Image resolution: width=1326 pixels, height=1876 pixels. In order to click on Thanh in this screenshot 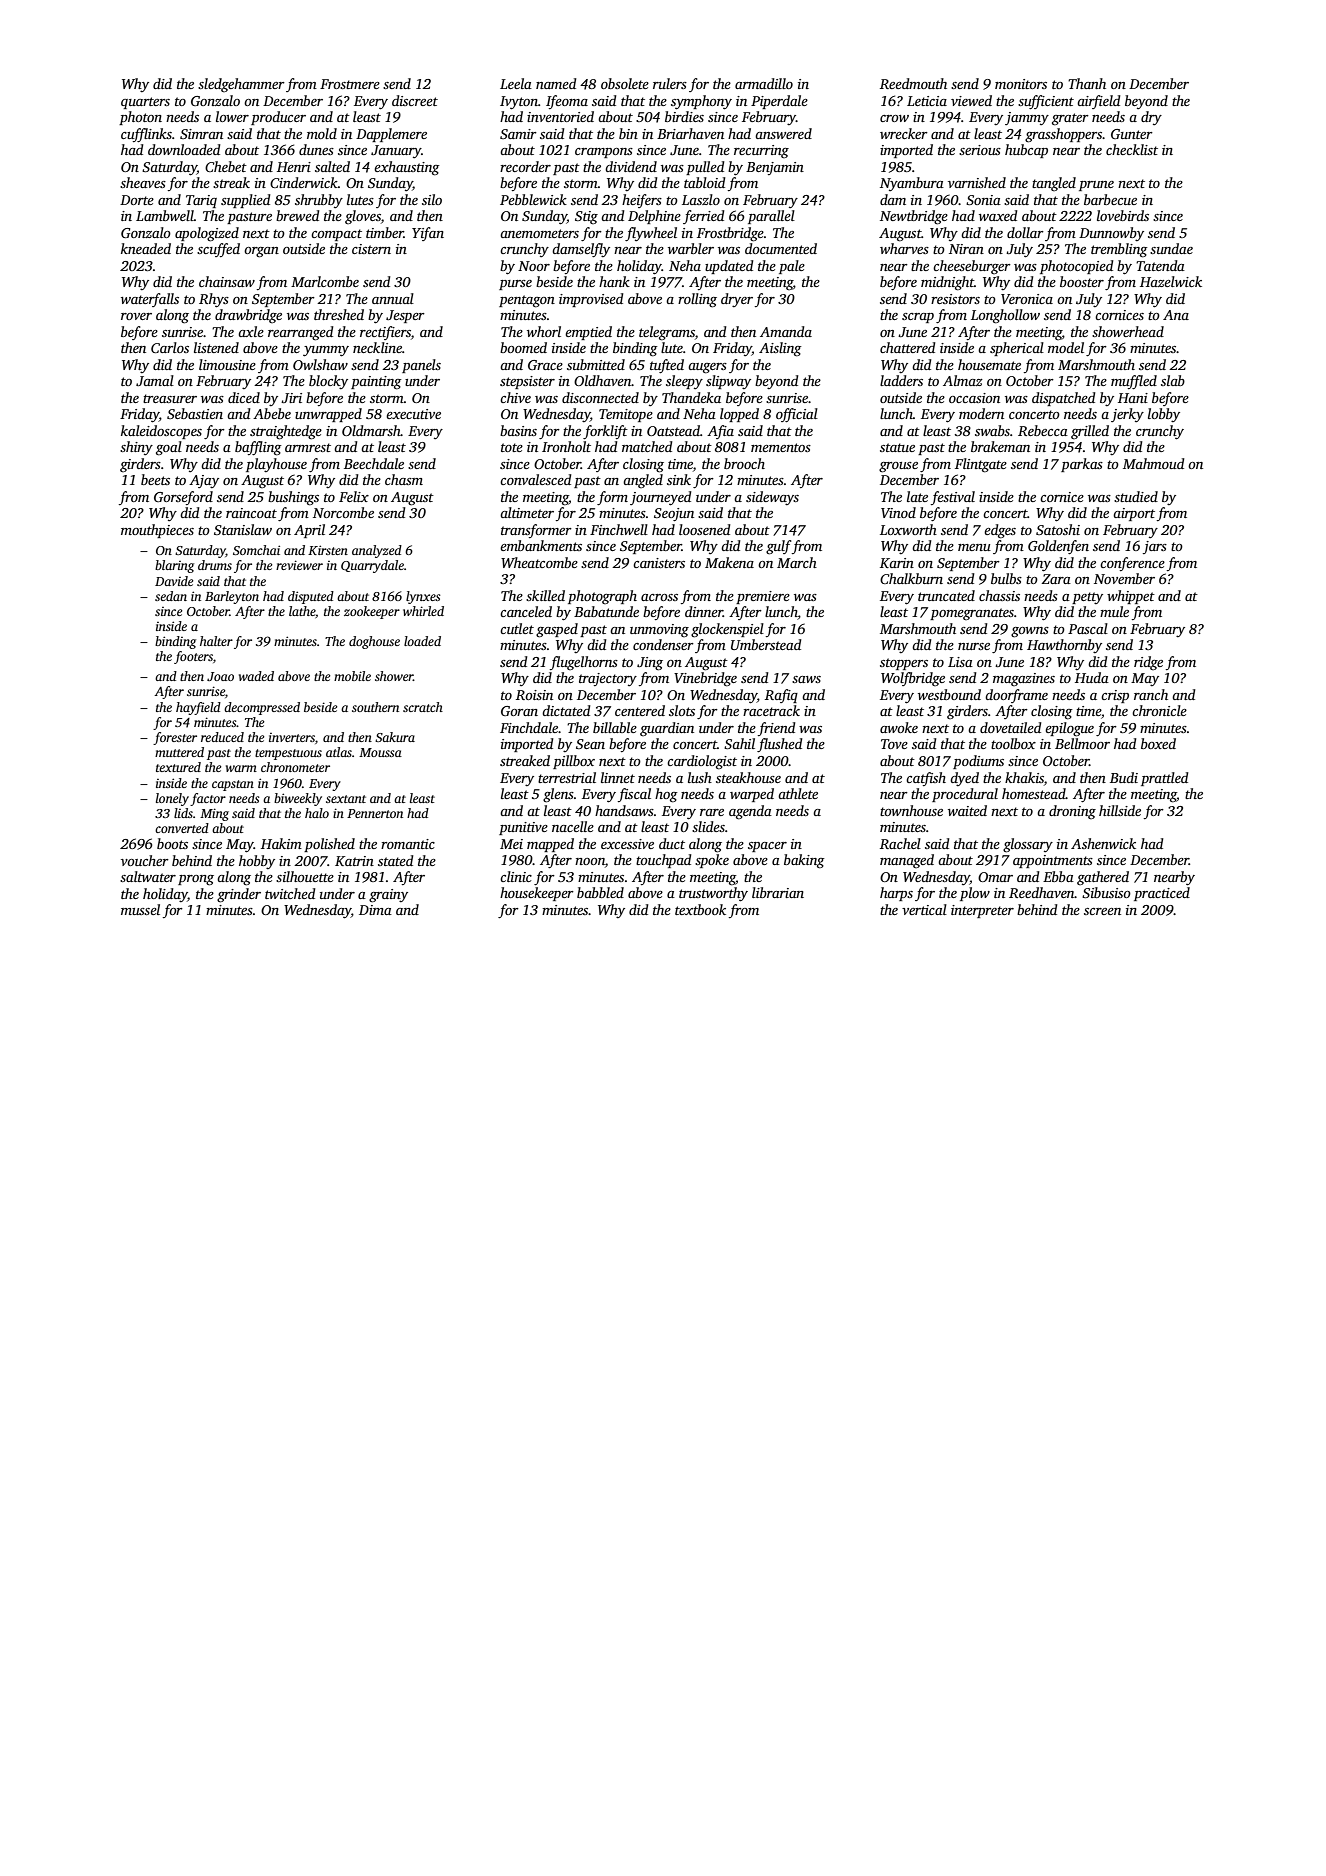, I will do `click(1087, 83)`.
